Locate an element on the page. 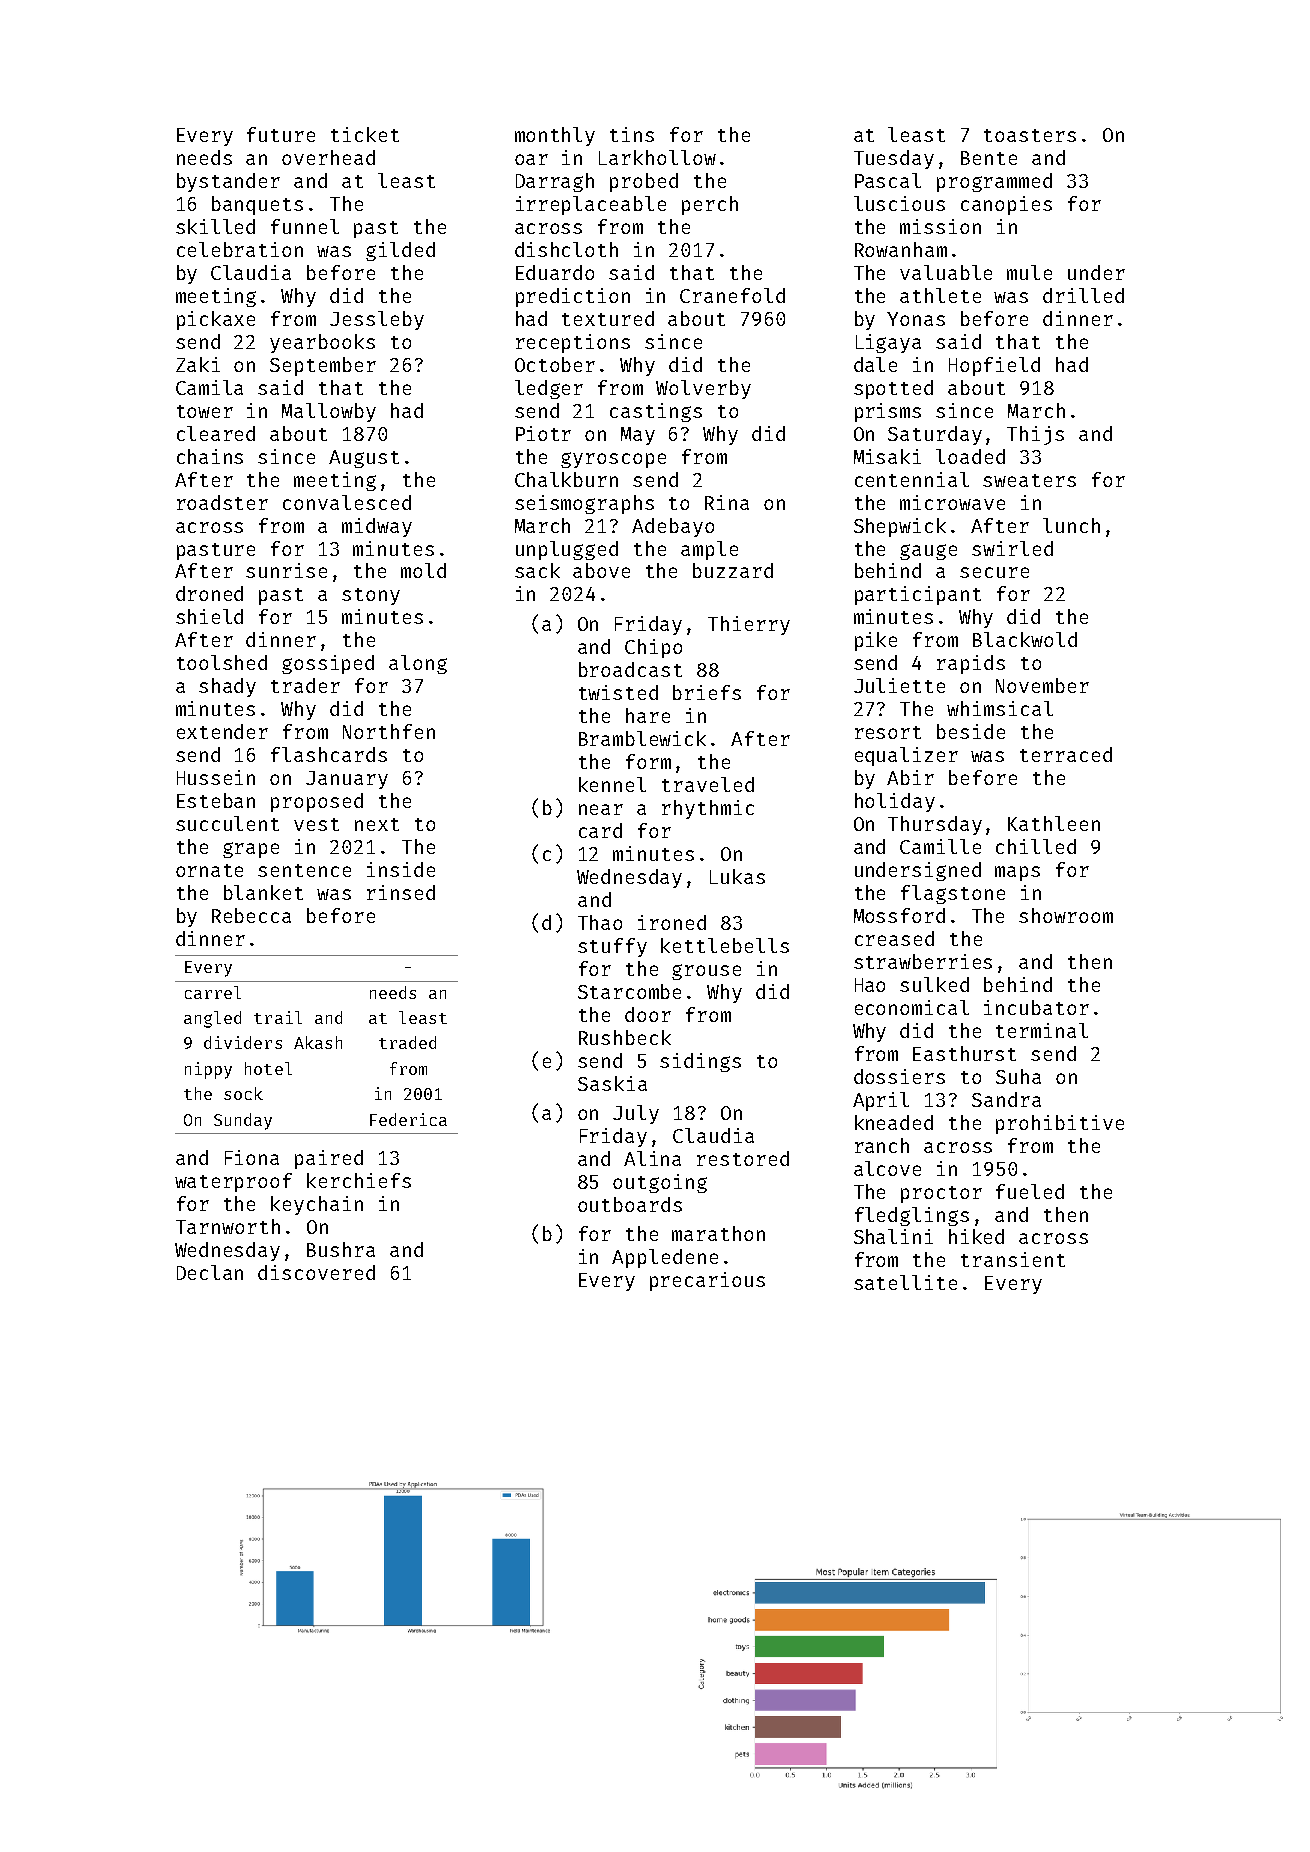 The image size is (1310, 1852). toasters is located at coordinates (1030, 135).
